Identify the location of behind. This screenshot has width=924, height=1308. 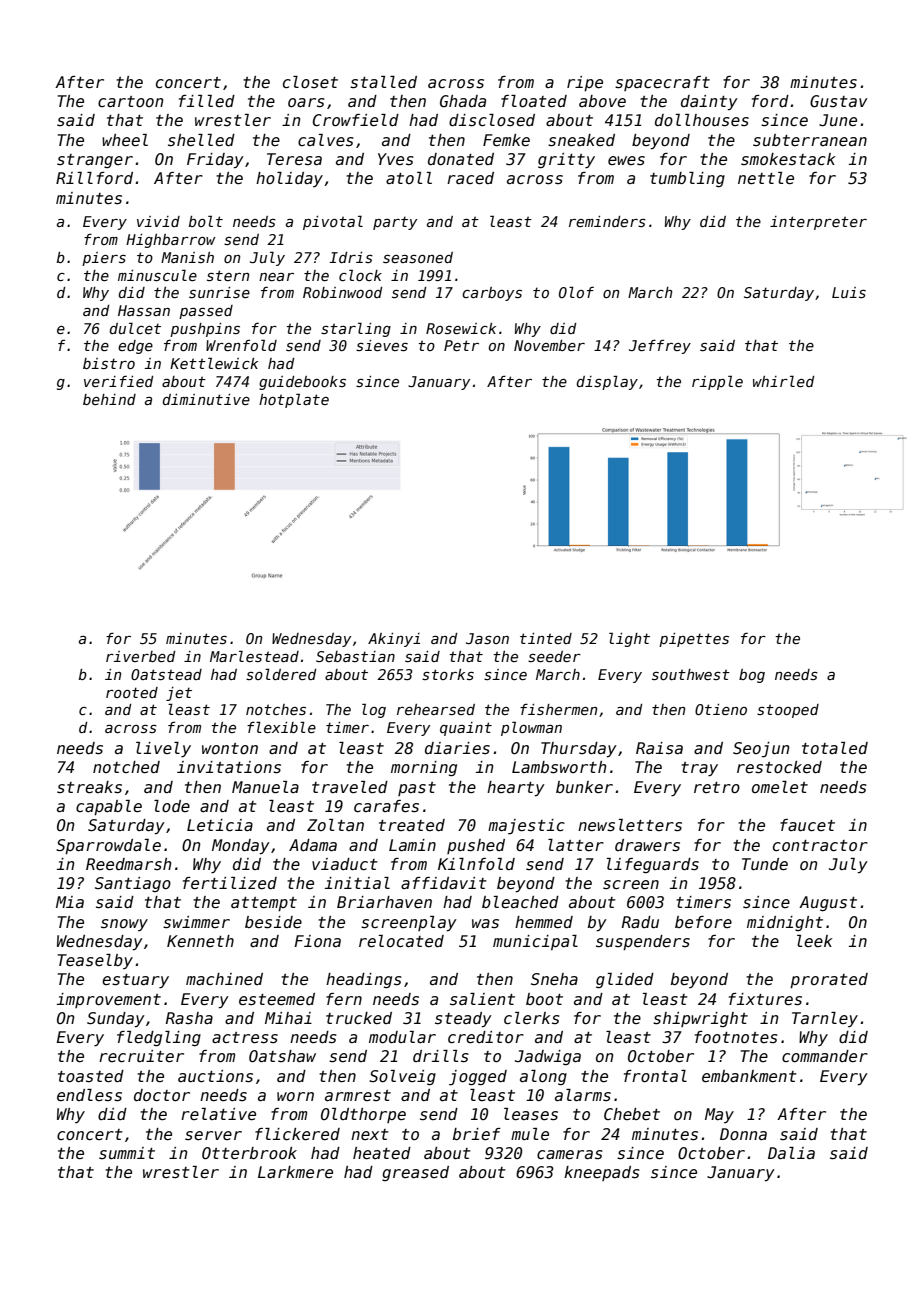
(109, 399).
